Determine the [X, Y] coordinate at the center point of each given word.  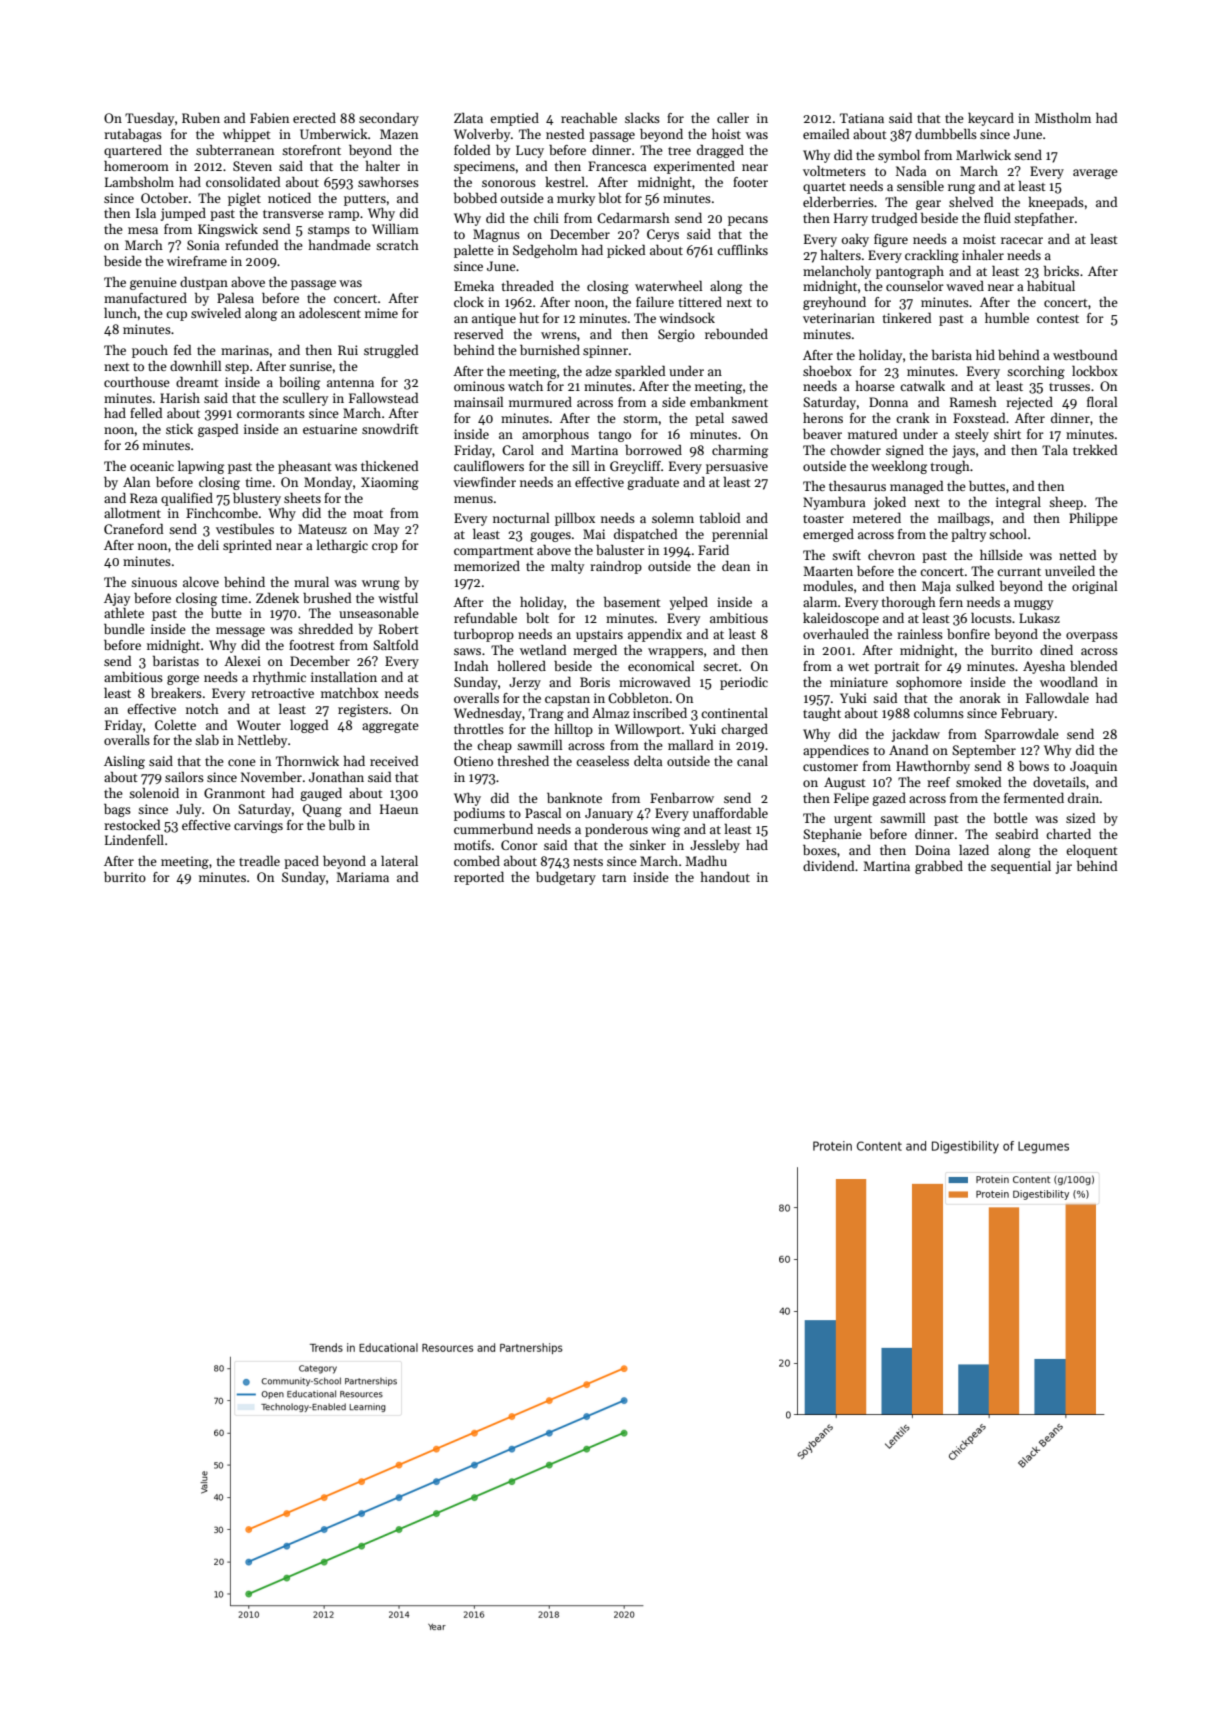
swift [846, 555]
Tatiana [862, 118]
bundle [124, 629]
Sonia [203, 245]
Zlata [468, 118]
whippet [247, 135]
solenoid [154, 793]
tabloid [720, 518]
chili [546, 218]
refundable [485, 618]
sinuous [154, 582]
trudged [894, 219]
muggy [1033, 605]
